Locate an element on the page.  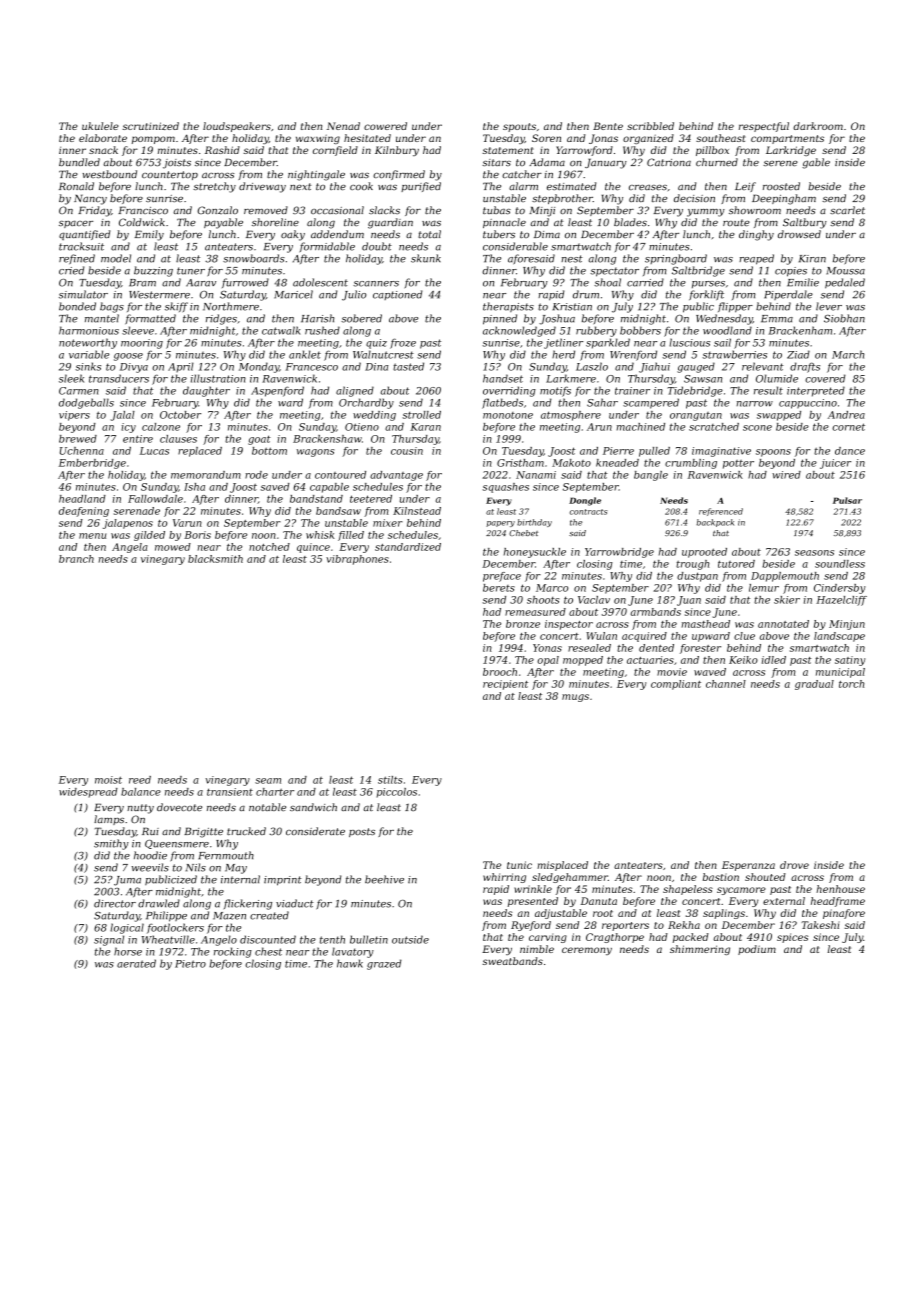
Juma is located at coordinates (127, 881).
